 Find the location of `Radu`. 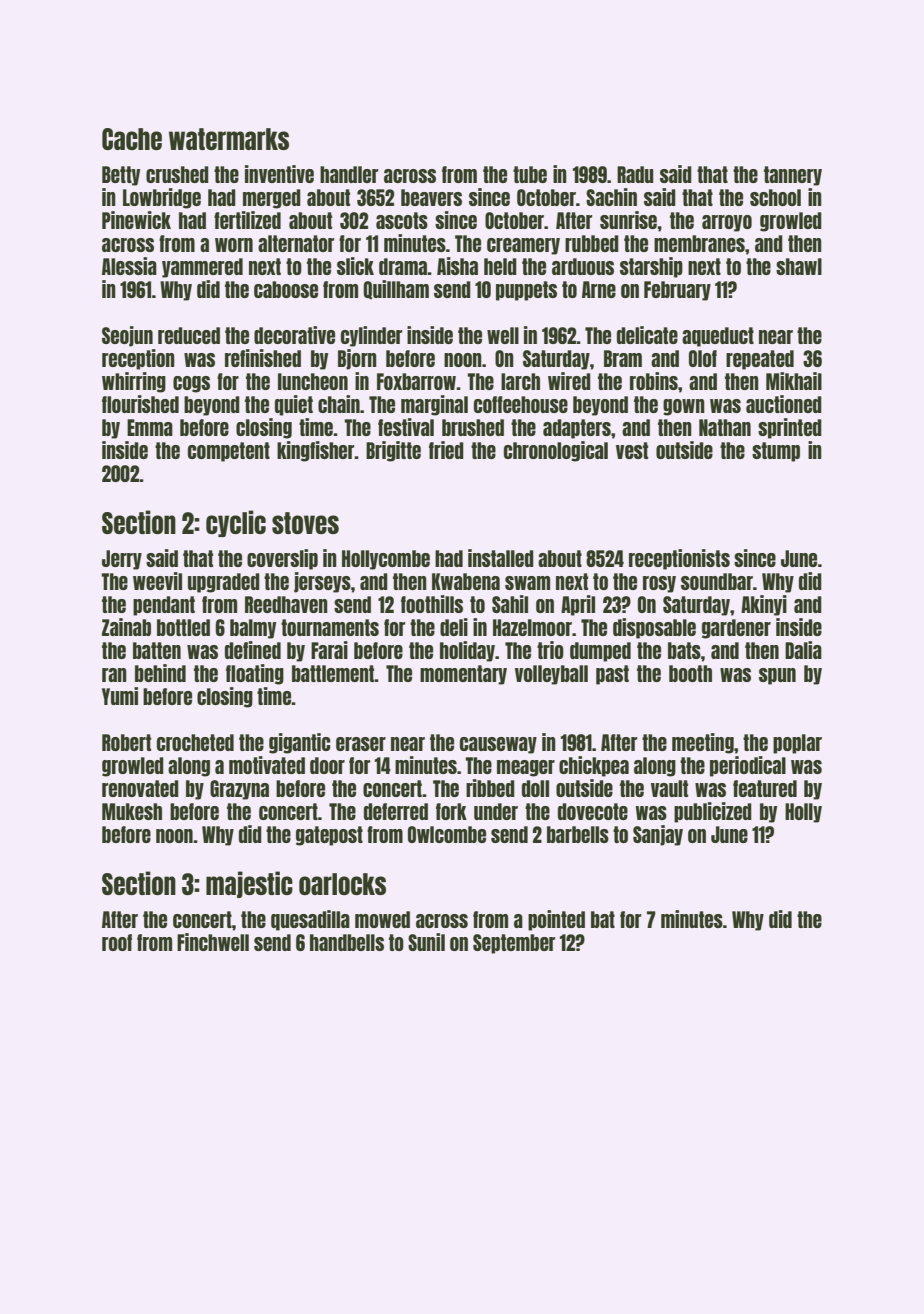

Radu is located at coordinates (635, 174).
